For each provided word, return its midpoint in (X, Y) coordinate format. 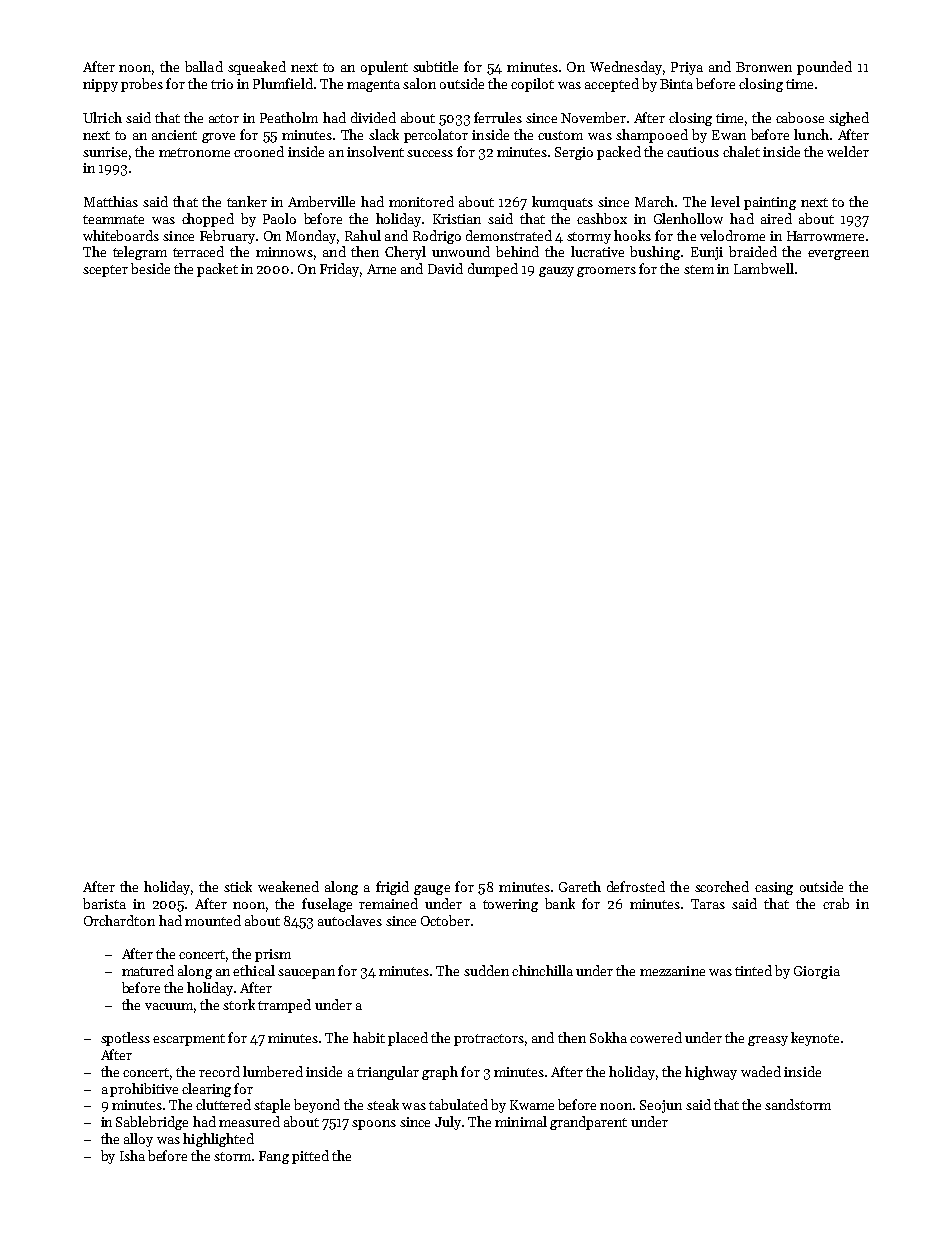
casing (774, 888)
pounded (824, 68)
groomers (606, 272)
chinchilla (542, 970)
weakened (288, 886)
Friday (339, 270)
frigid (392, 888)
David (445, 268)
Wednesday (626, 68)
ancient (174, 135)
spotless (125, 1039)
